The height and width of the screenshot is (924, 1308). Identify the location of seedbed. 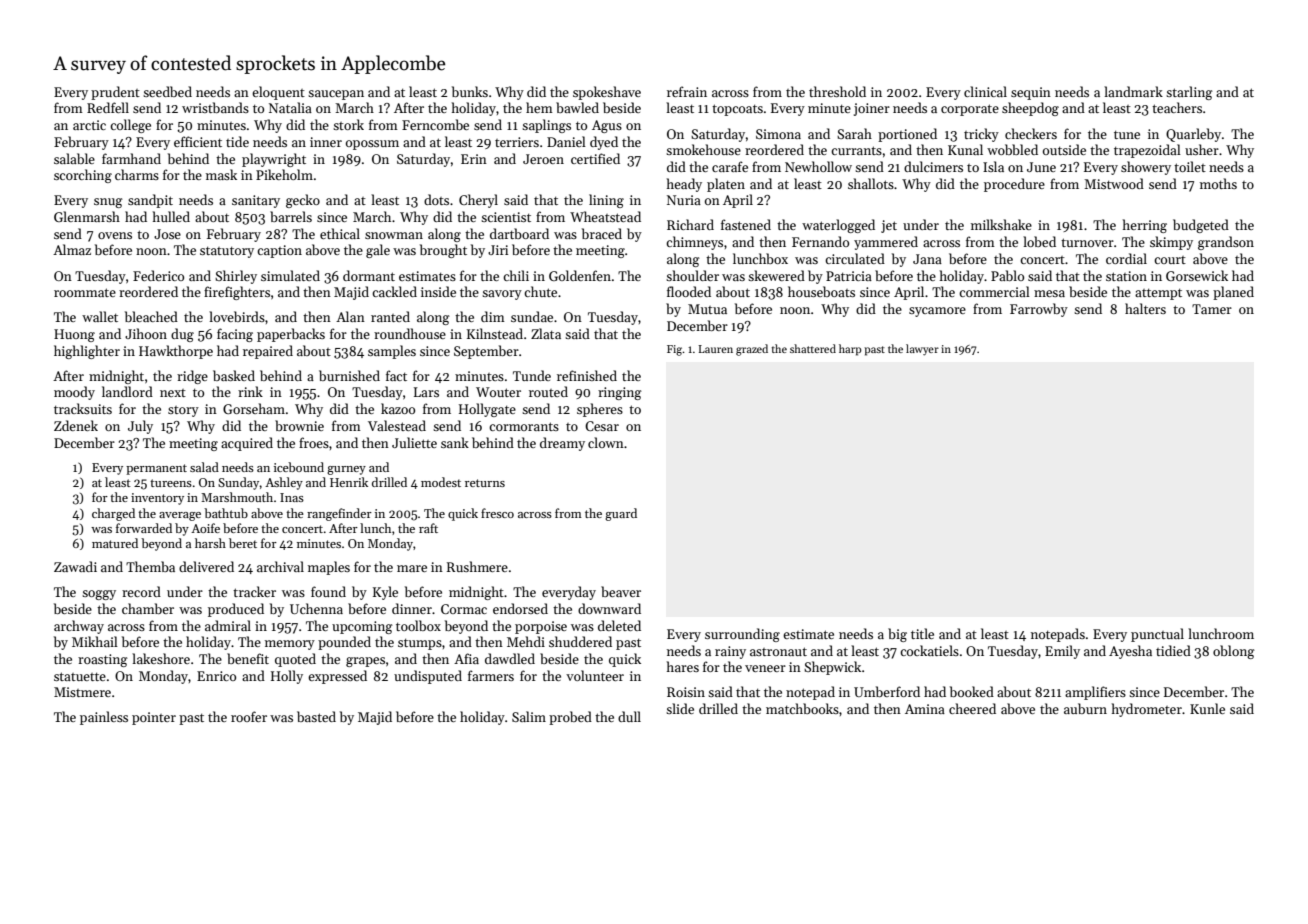
(167, 91).
